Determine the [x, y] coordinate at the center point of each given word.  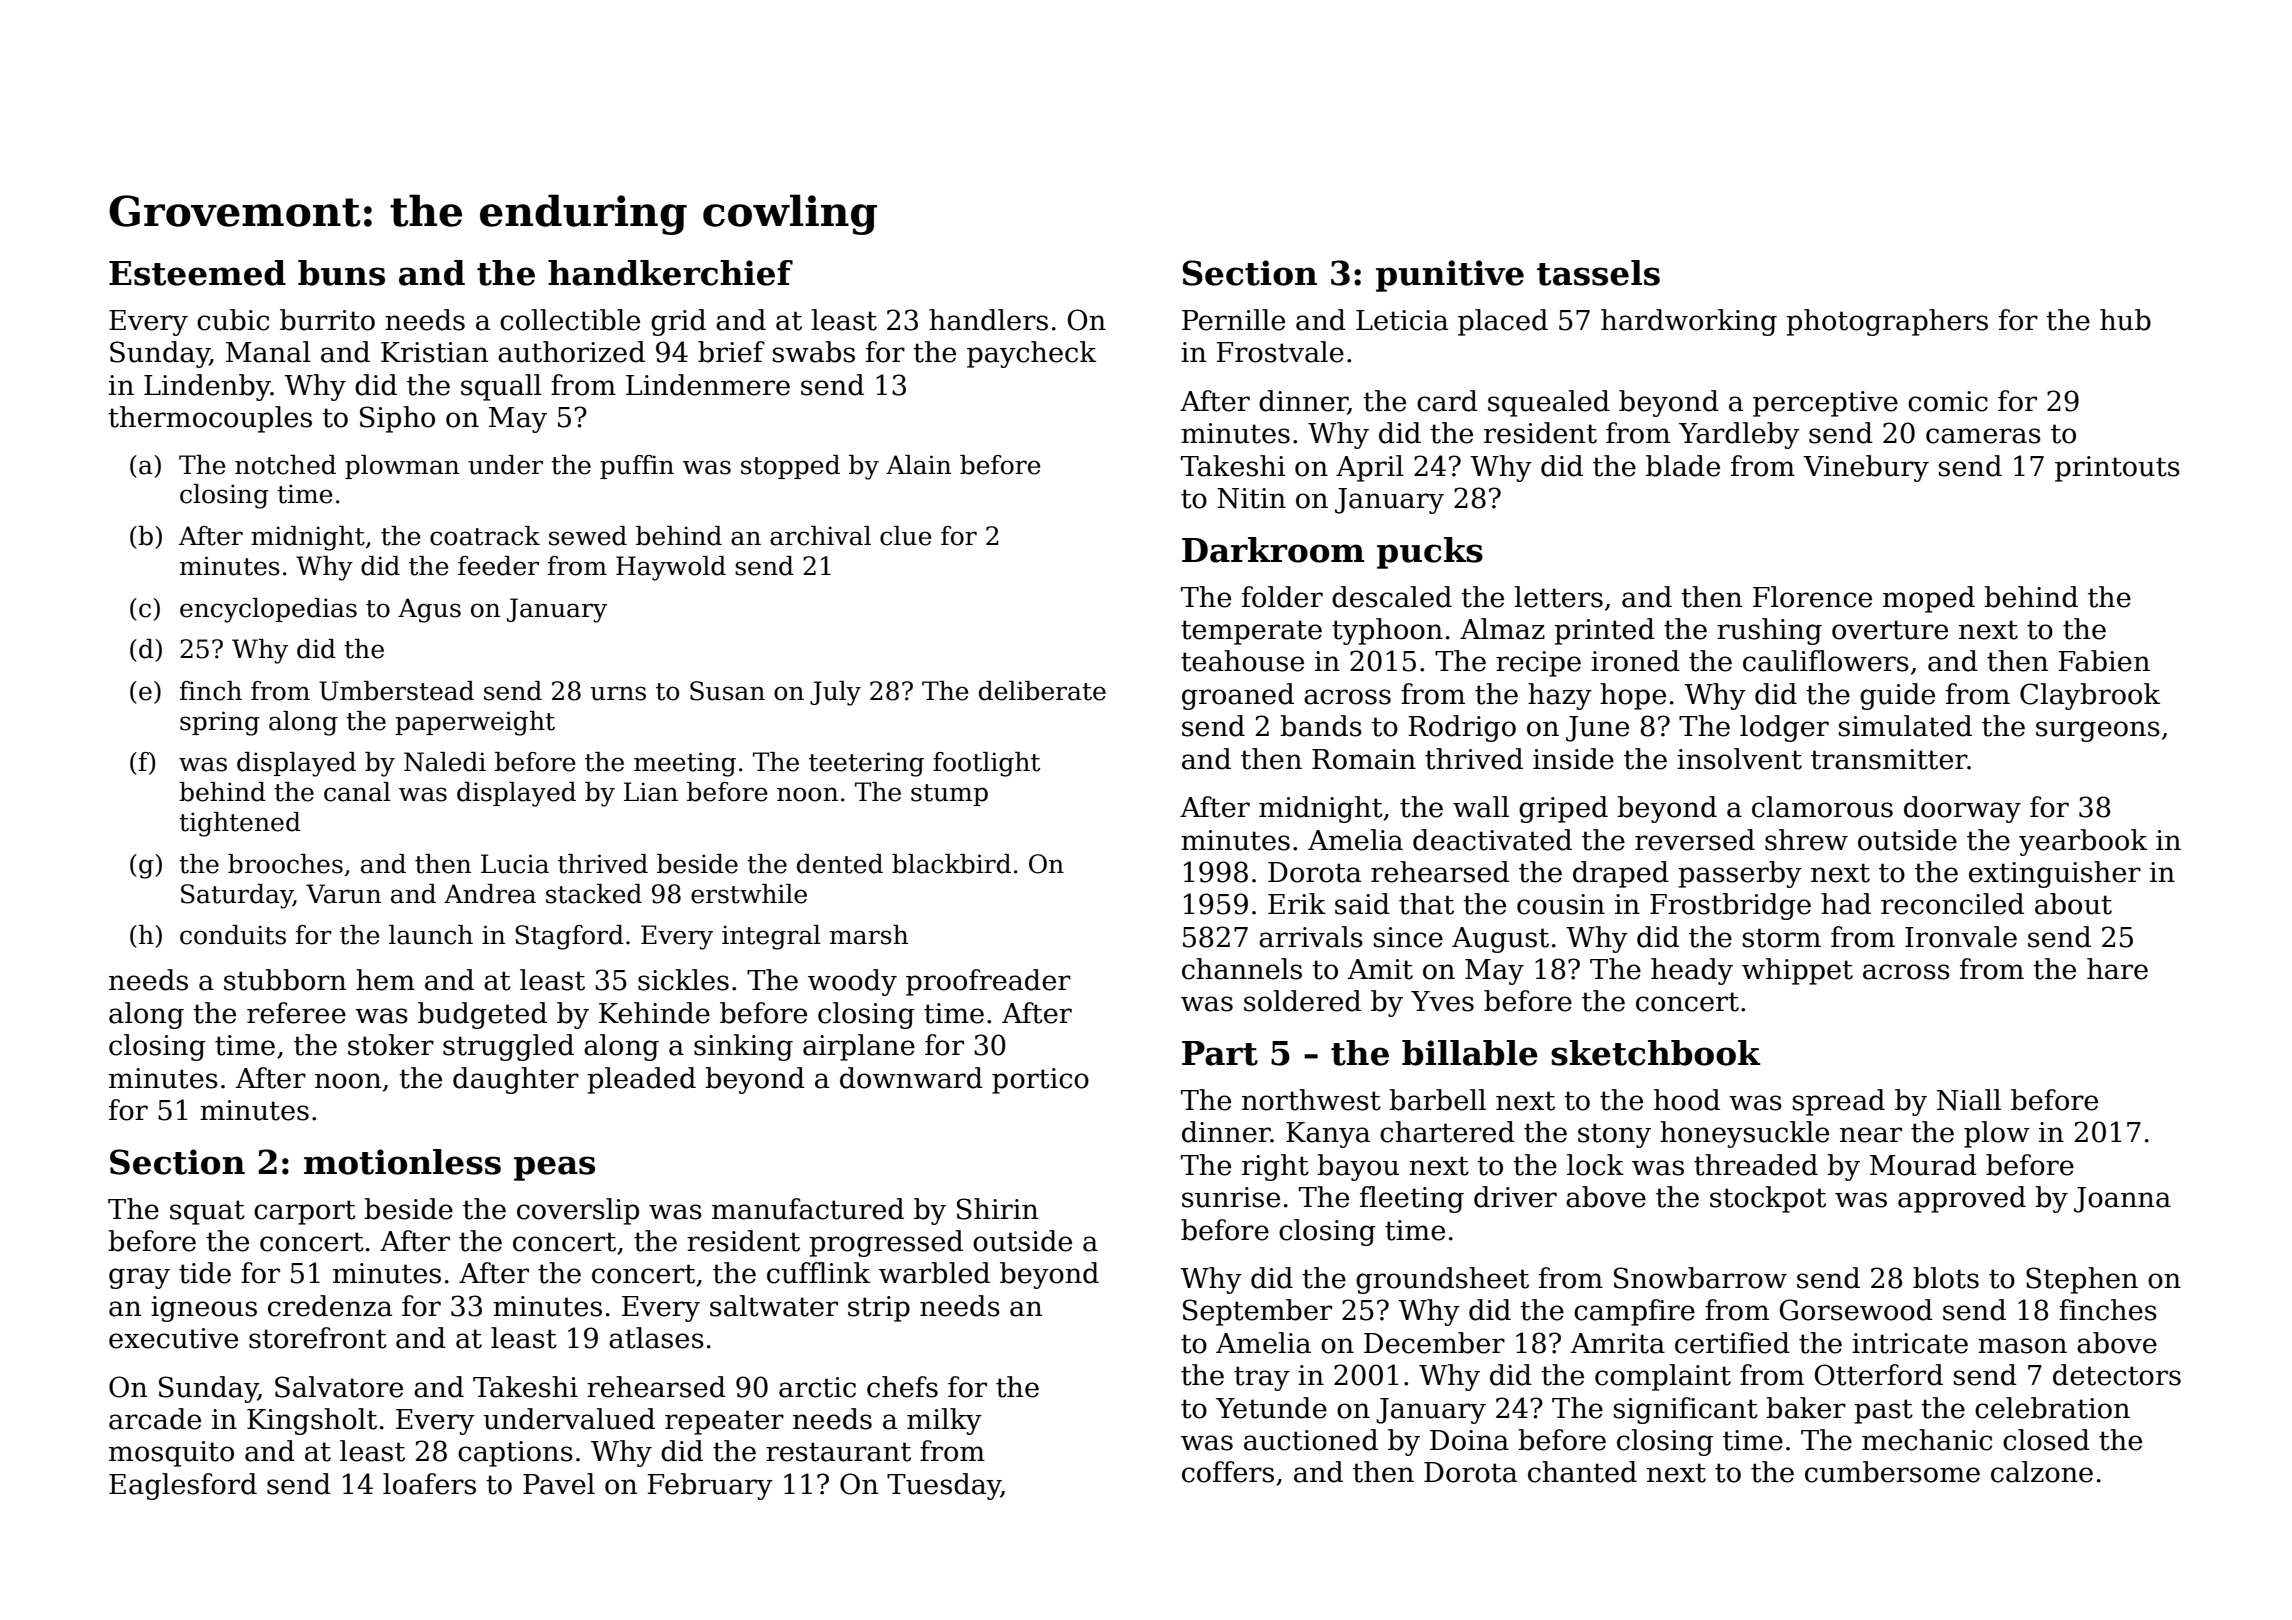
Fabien [2104, 661]
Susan [727, 691]
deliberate [1042, 691]
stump [949, 795]
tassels [1598, 273]
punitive [1450, 276]
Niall [1969, 1100]
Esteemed [197, 273]
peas [554, 1168]
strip [879, 1309]
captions [515, 1454]
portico [1040, 1081]
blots [1946, 1278]
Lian [651, 792]
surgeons [2098, 731]
